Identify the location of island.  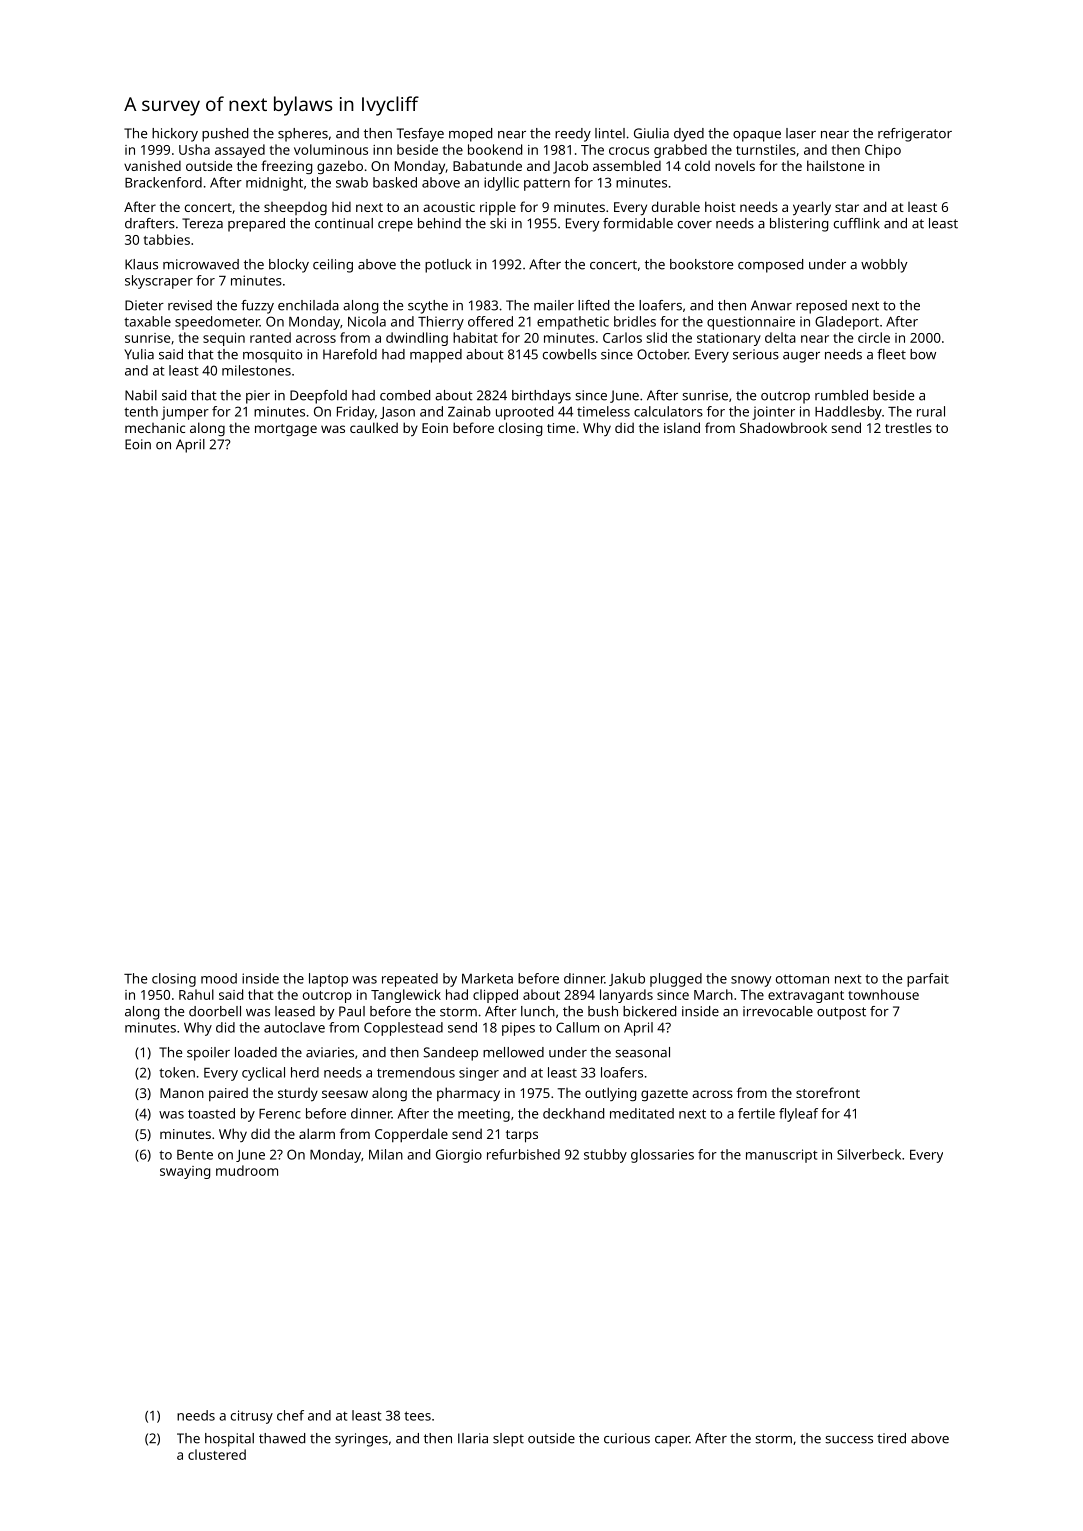
(682, 427).
